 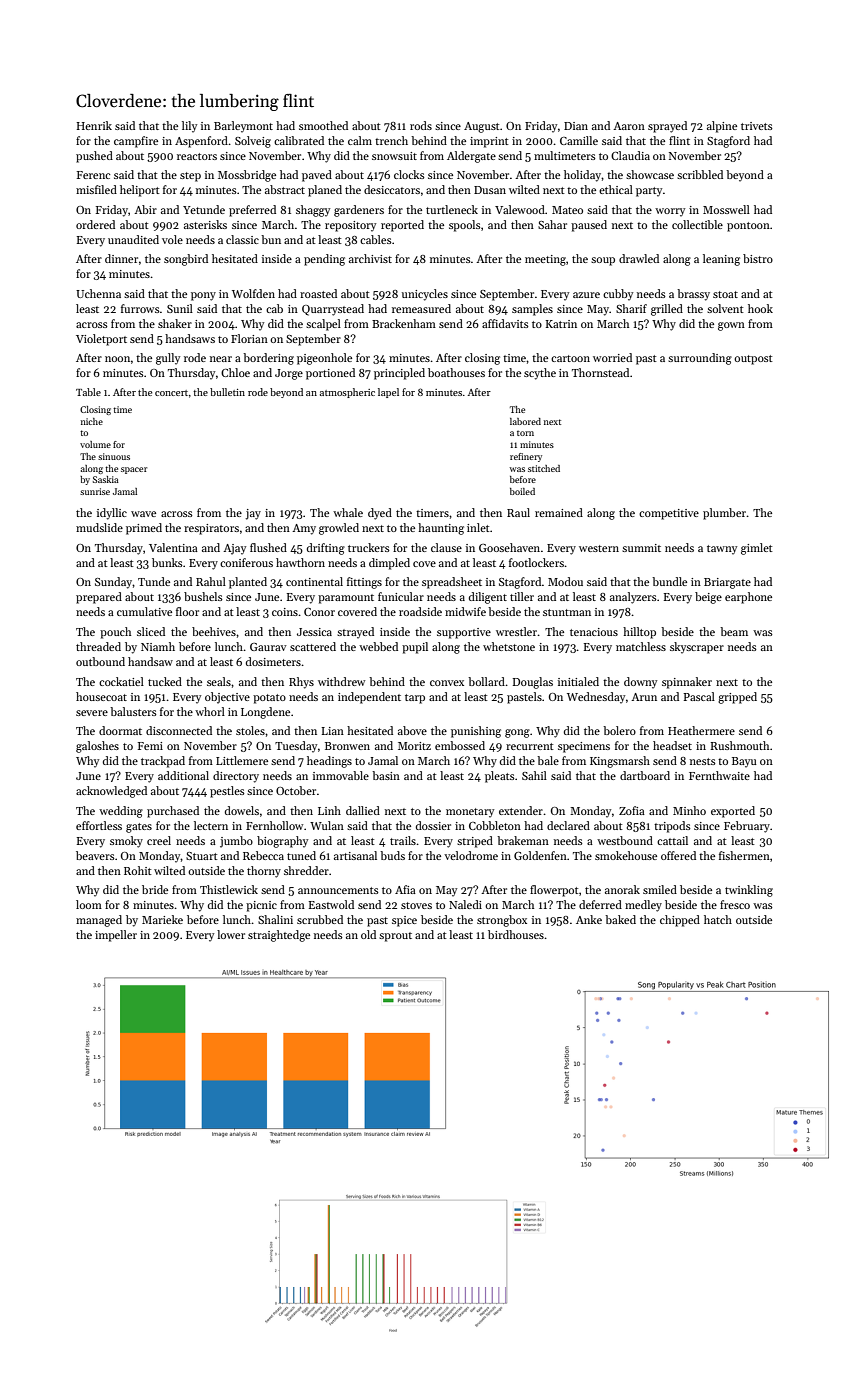 What do you see at coordinates (111, 792) in the screenshot?
I see `acknowledged` at bounding box center [111, 792].
